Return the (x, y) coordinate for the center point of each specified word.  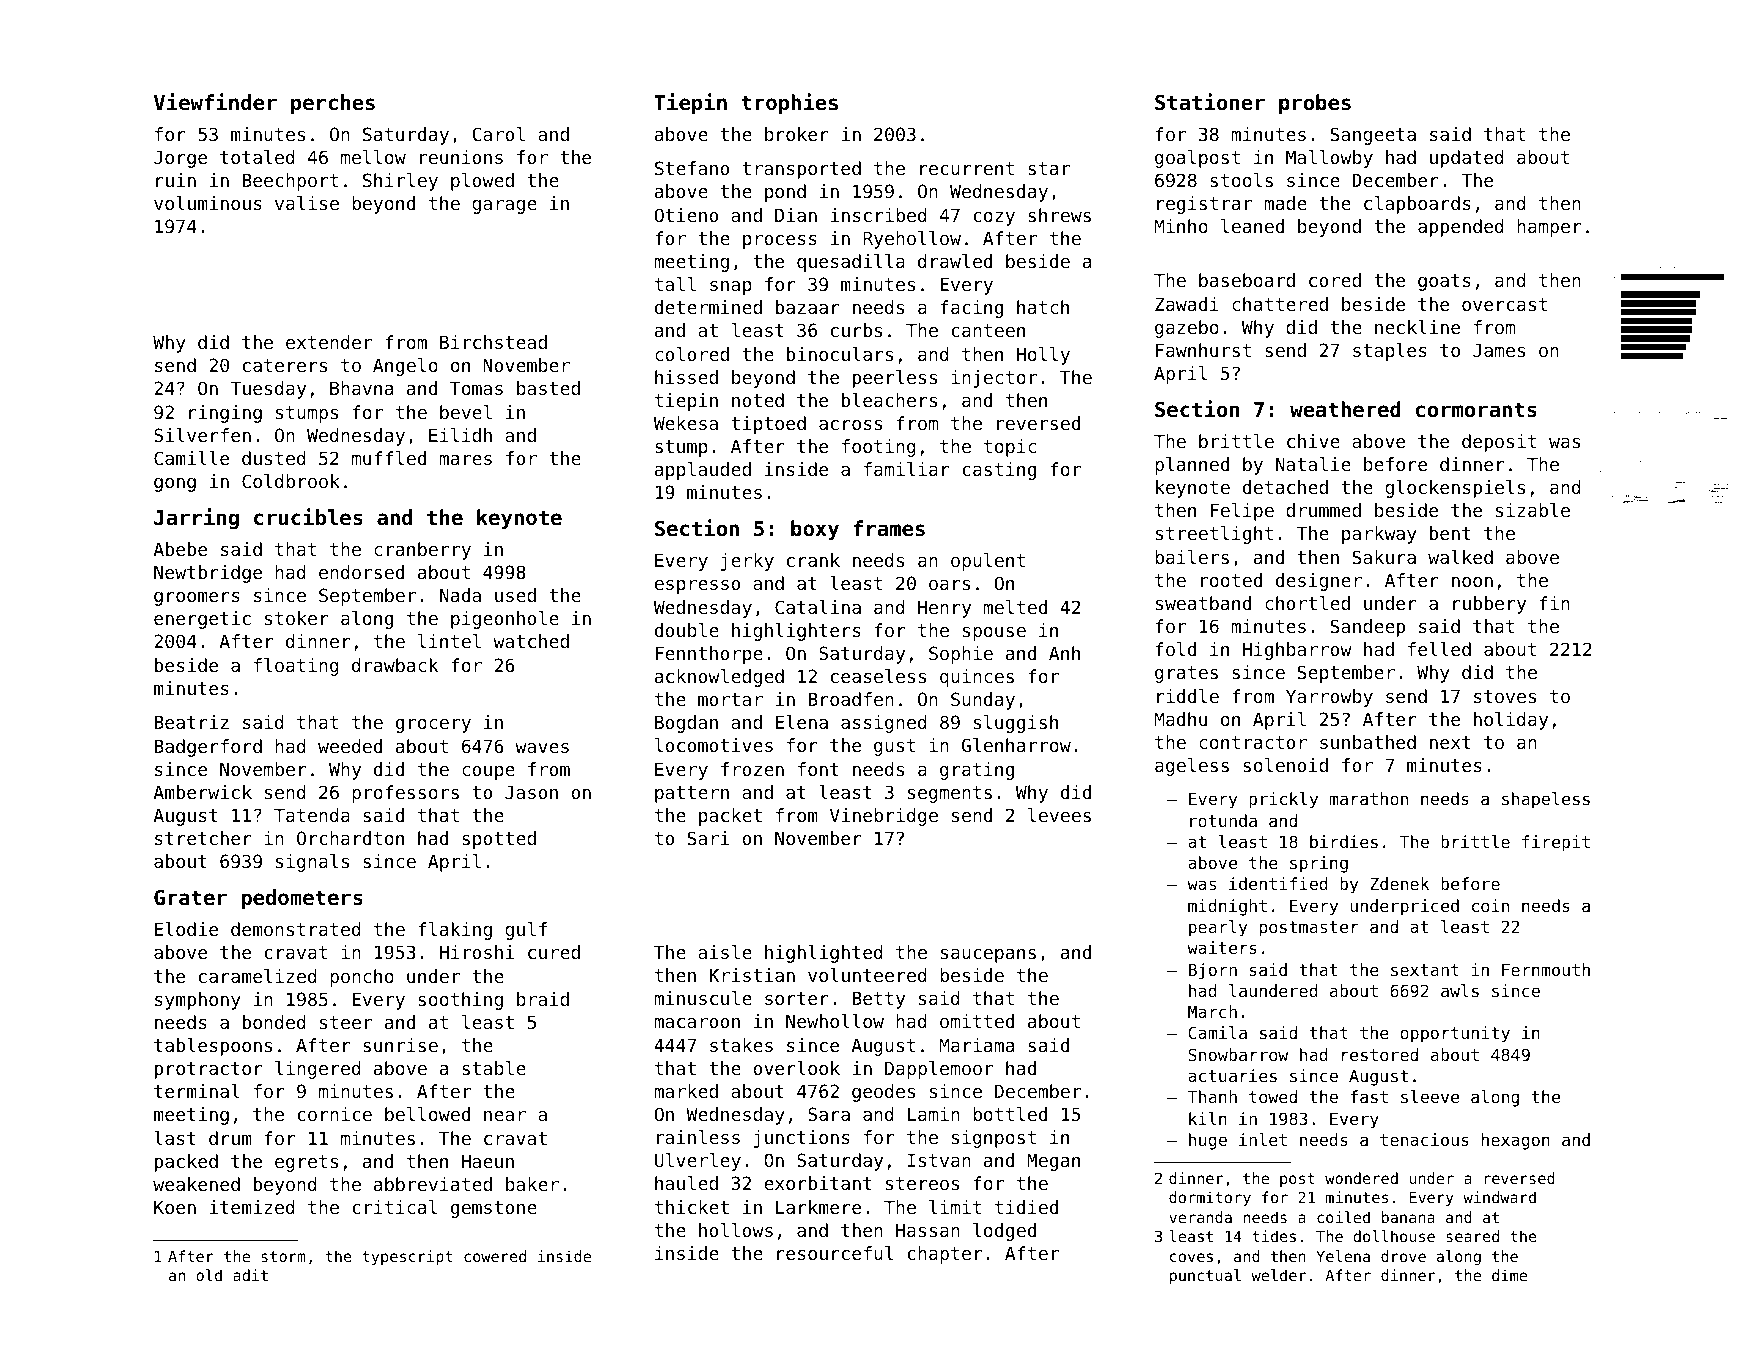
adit (250, 1275)
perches (333, 104)
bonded (274, 1022)
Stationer (1210, 102)
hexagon (1516, 1141)
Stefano (692, 168)
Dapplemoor (939, 1070)
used (515, 595)
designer (1319, 582)
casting (999, 471)
